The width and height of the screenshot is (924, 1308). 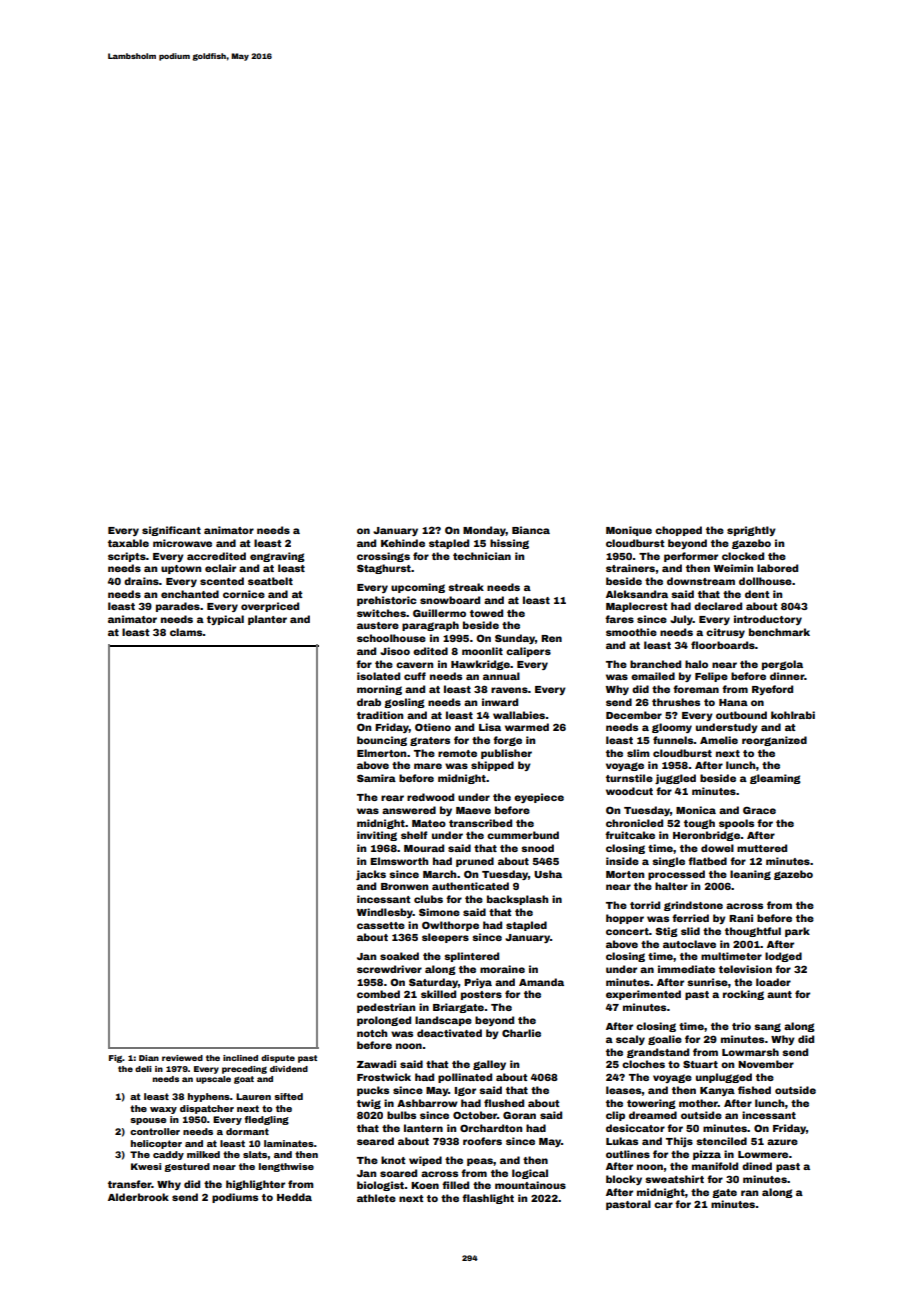 I want to click on branched, so click(x=655, y=664).
